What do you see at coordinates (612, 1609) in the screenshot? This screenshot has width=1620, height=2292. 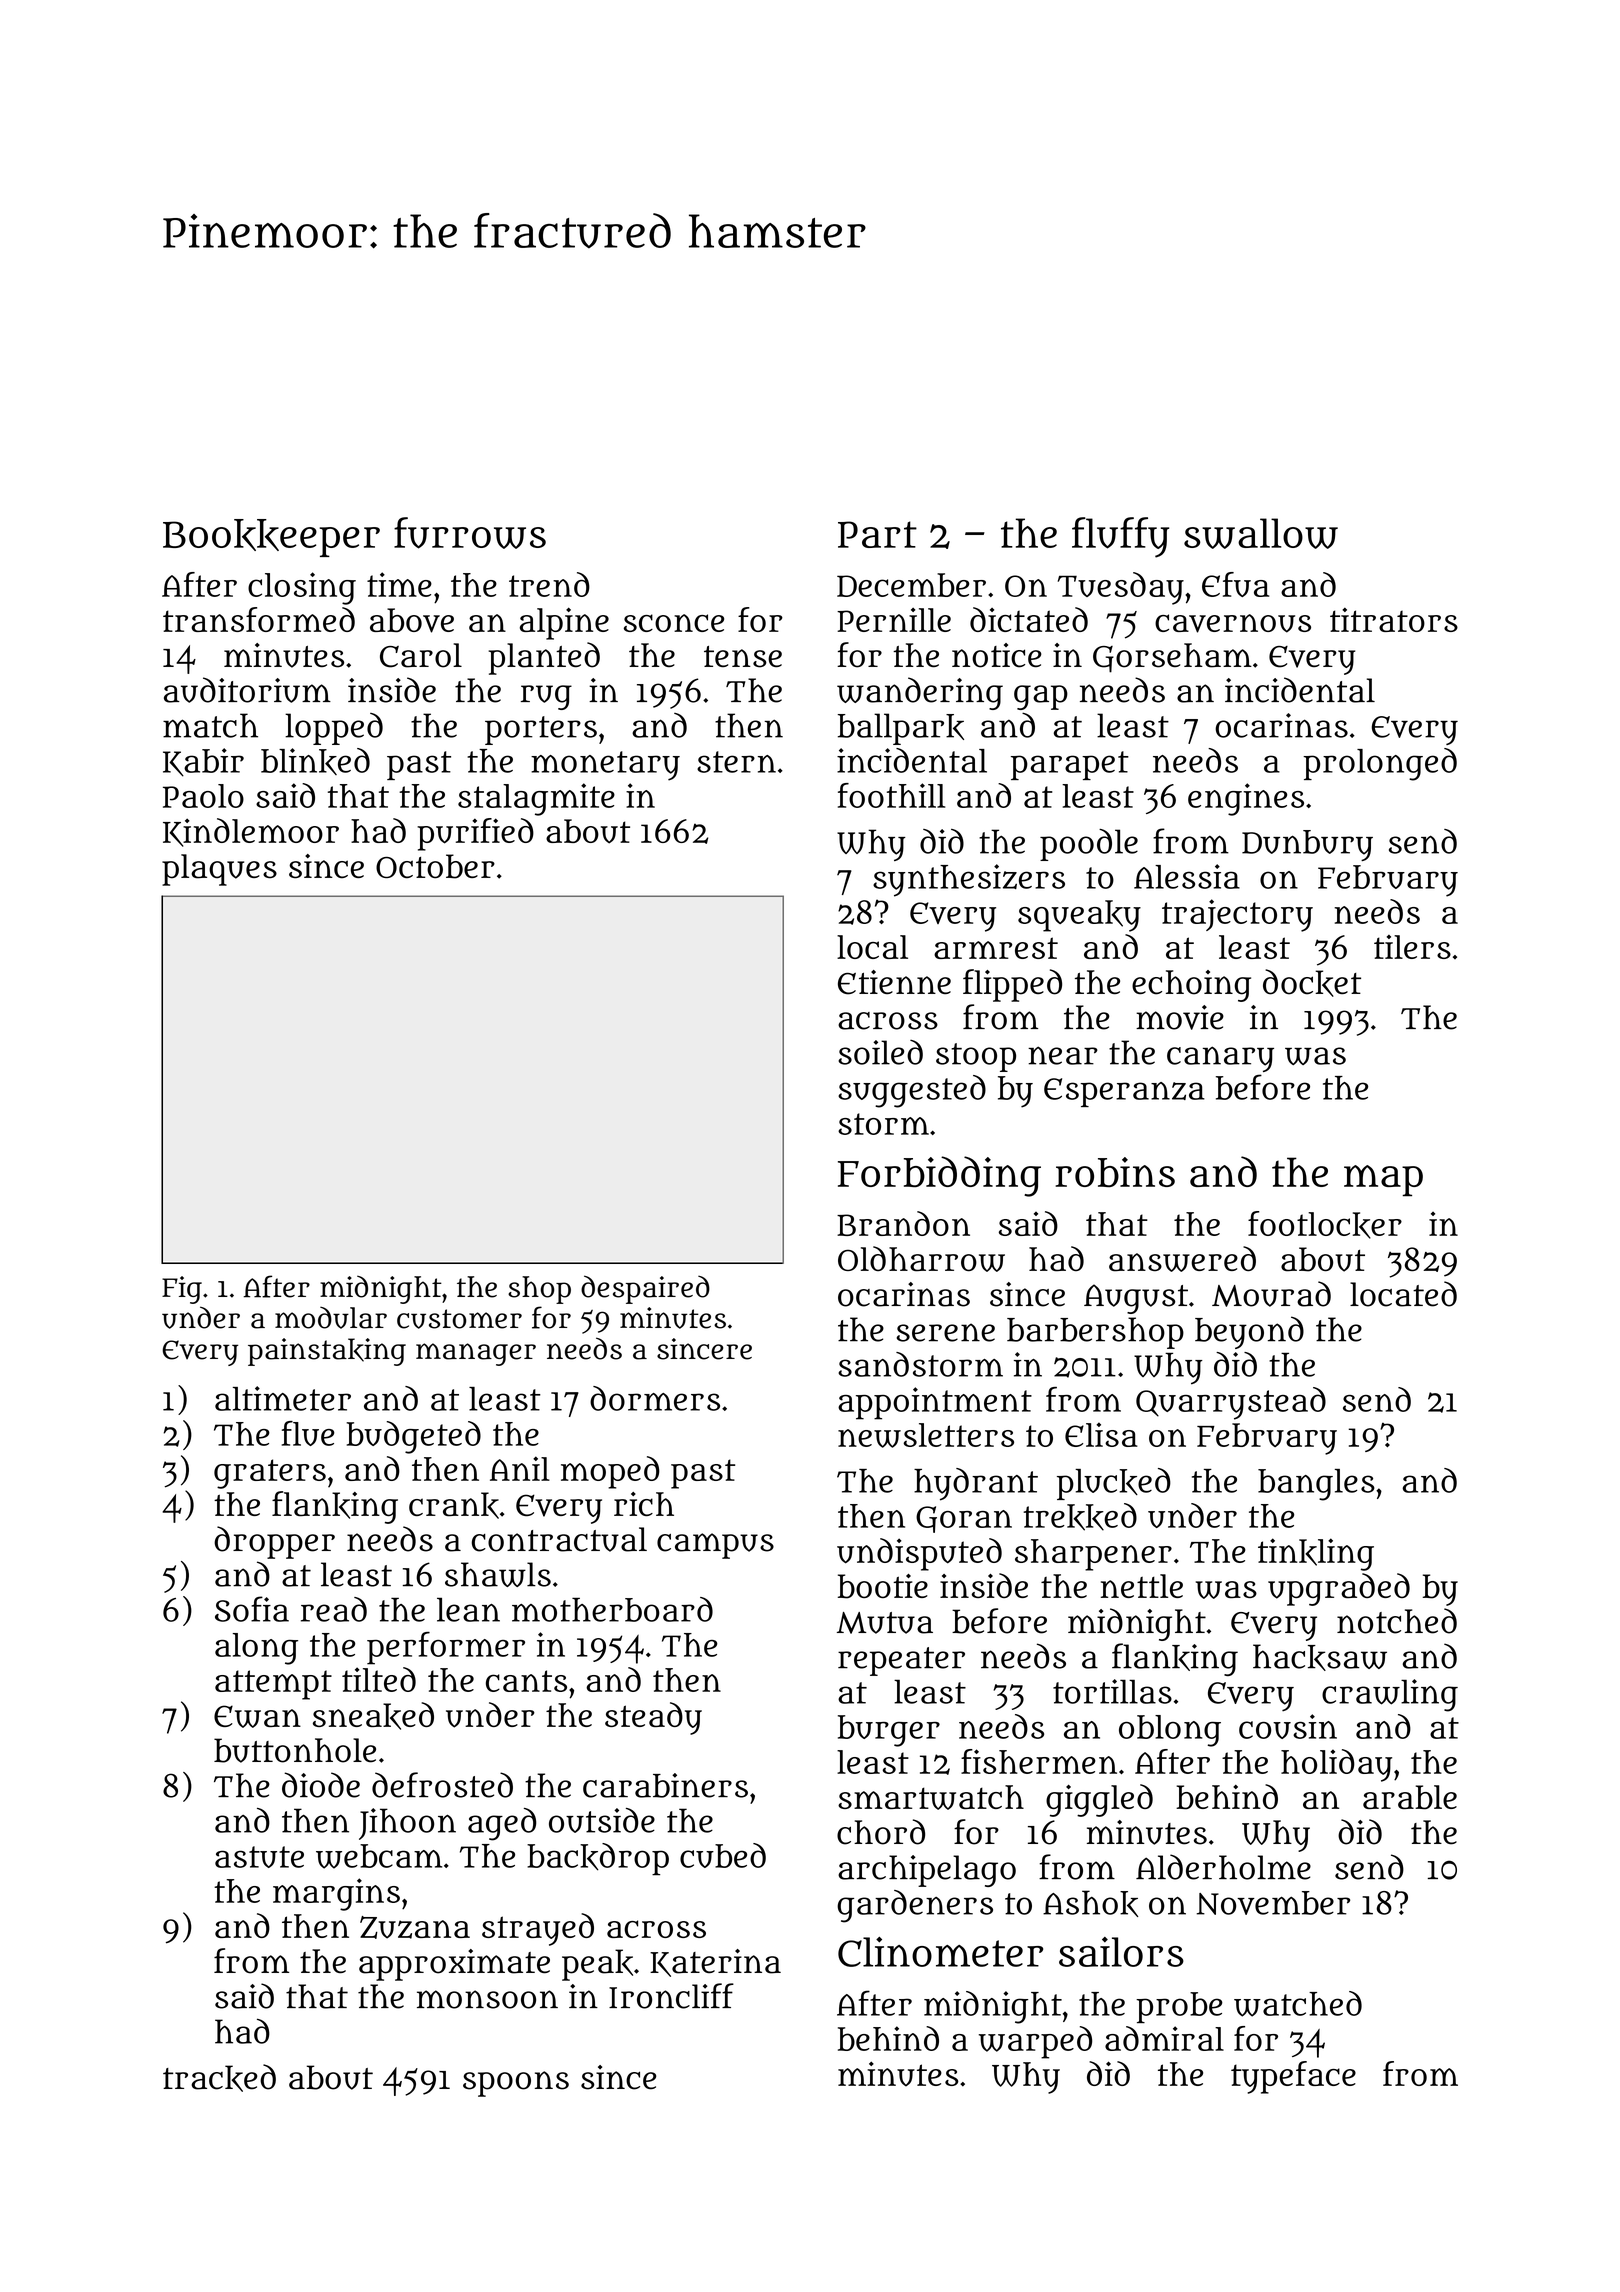 I see `motherboard` at bounding box center [612, 1609].
